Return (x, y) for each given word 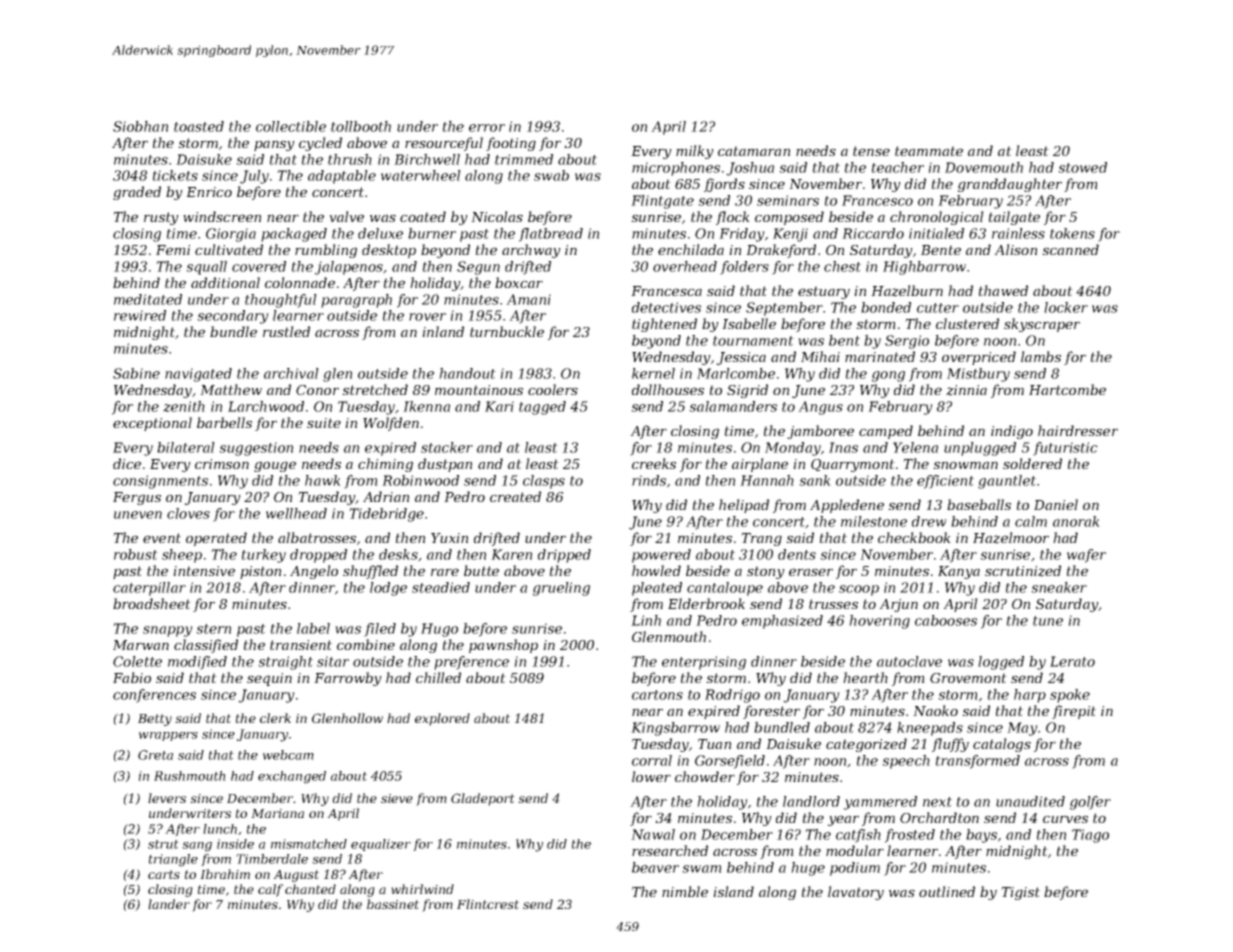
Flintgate (662, 202)
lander (169, 904)
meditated (148, 299)
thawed (1003, 290)
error (487, 128)
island (733, 891)
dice (127, 463)
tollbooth (361, 126)
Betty (155, 720)
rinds (649, 480)
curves (1065, 819)
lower (651, 776)
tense (871, 151)
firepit (1074, 712)
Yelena (915, 447)
